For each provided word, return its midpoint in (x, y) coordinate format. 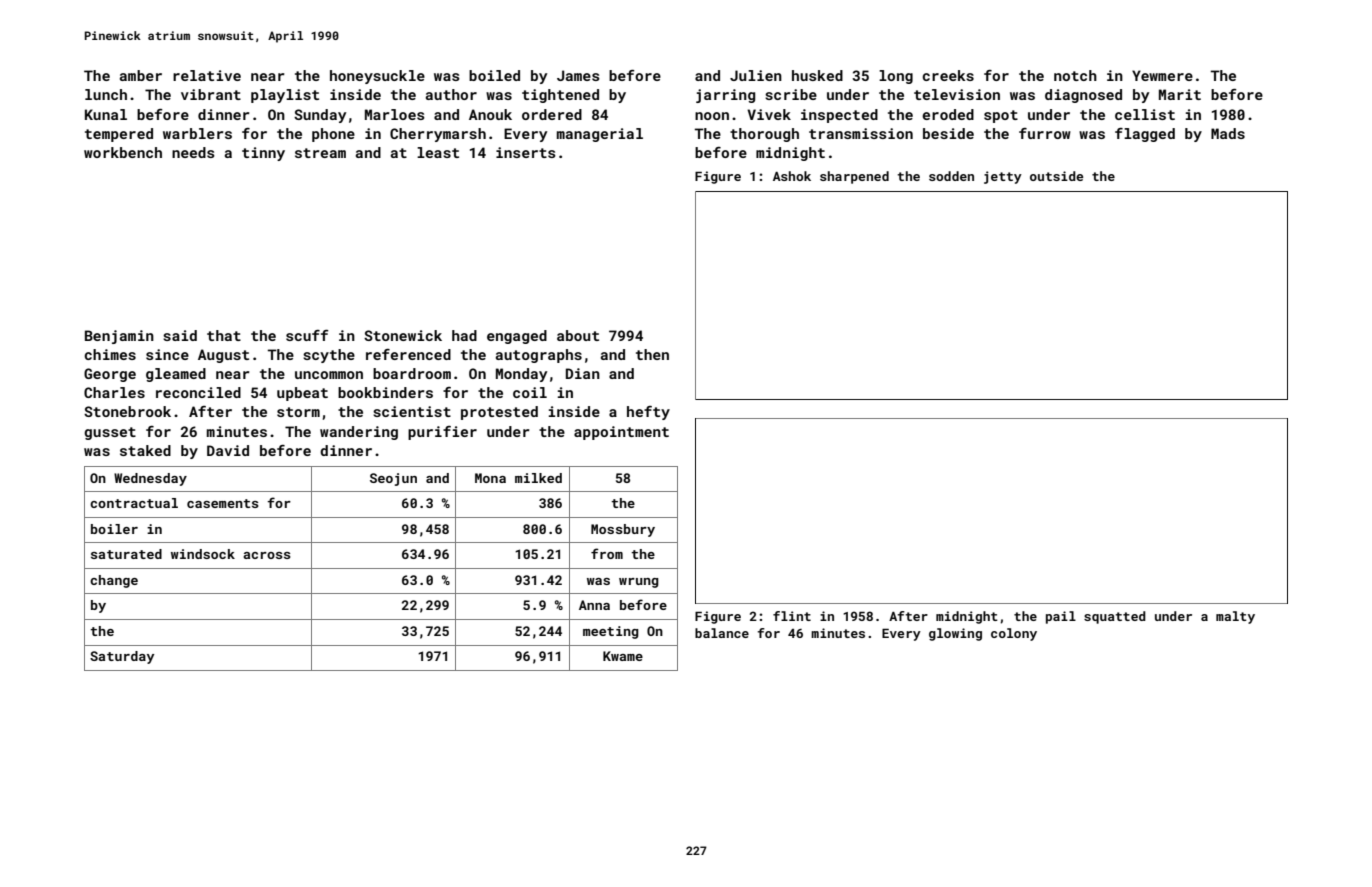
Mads (1228, 133)
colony (1014, 634)
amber (141, 75)
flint (792, 616)
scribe (791, 94)
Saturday (122, 657)
